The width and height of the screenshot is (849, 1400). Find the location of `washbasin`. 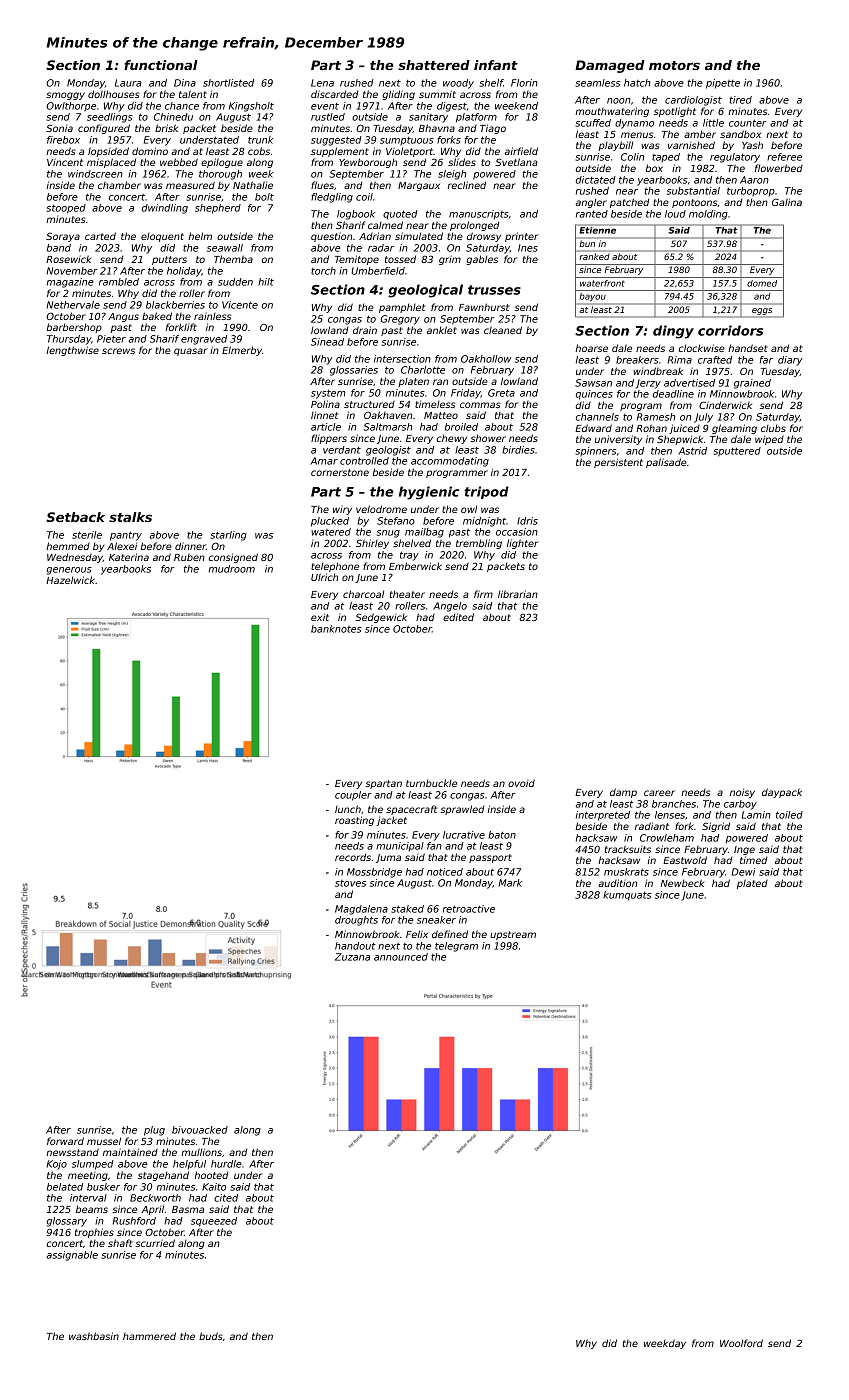

washbasin is located at coordinates (94, 1336).
